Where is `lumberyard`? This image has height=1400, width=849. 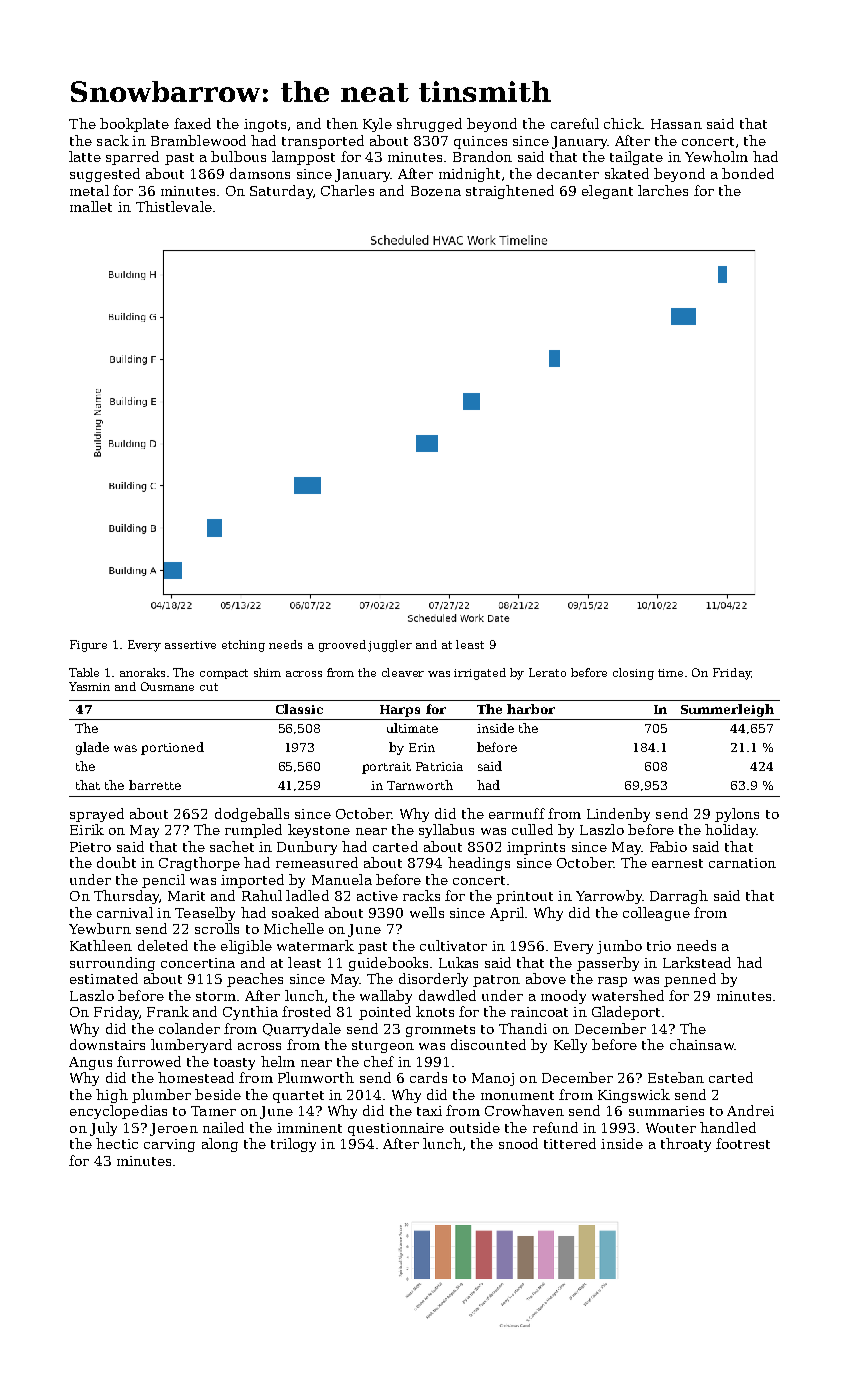 lumberyard is located at coordinates (191, 1046).
